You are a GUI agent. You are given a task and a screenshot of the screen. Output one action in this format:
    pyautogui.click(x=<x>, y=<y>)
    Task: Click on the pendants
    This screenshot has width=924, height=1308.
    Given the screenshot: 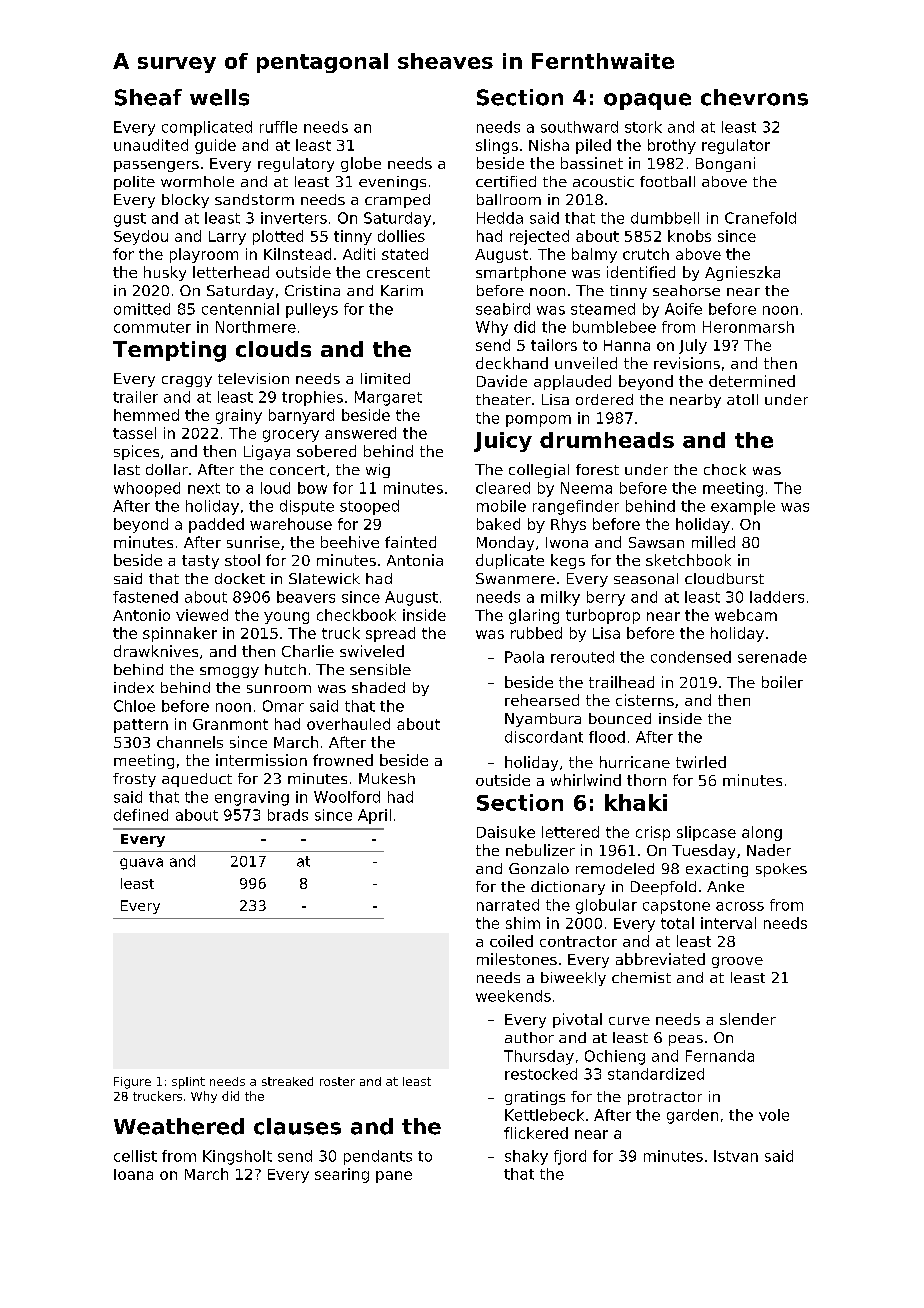 What is the action you would take?
    pyautogui.click(x=378, y=1157)
